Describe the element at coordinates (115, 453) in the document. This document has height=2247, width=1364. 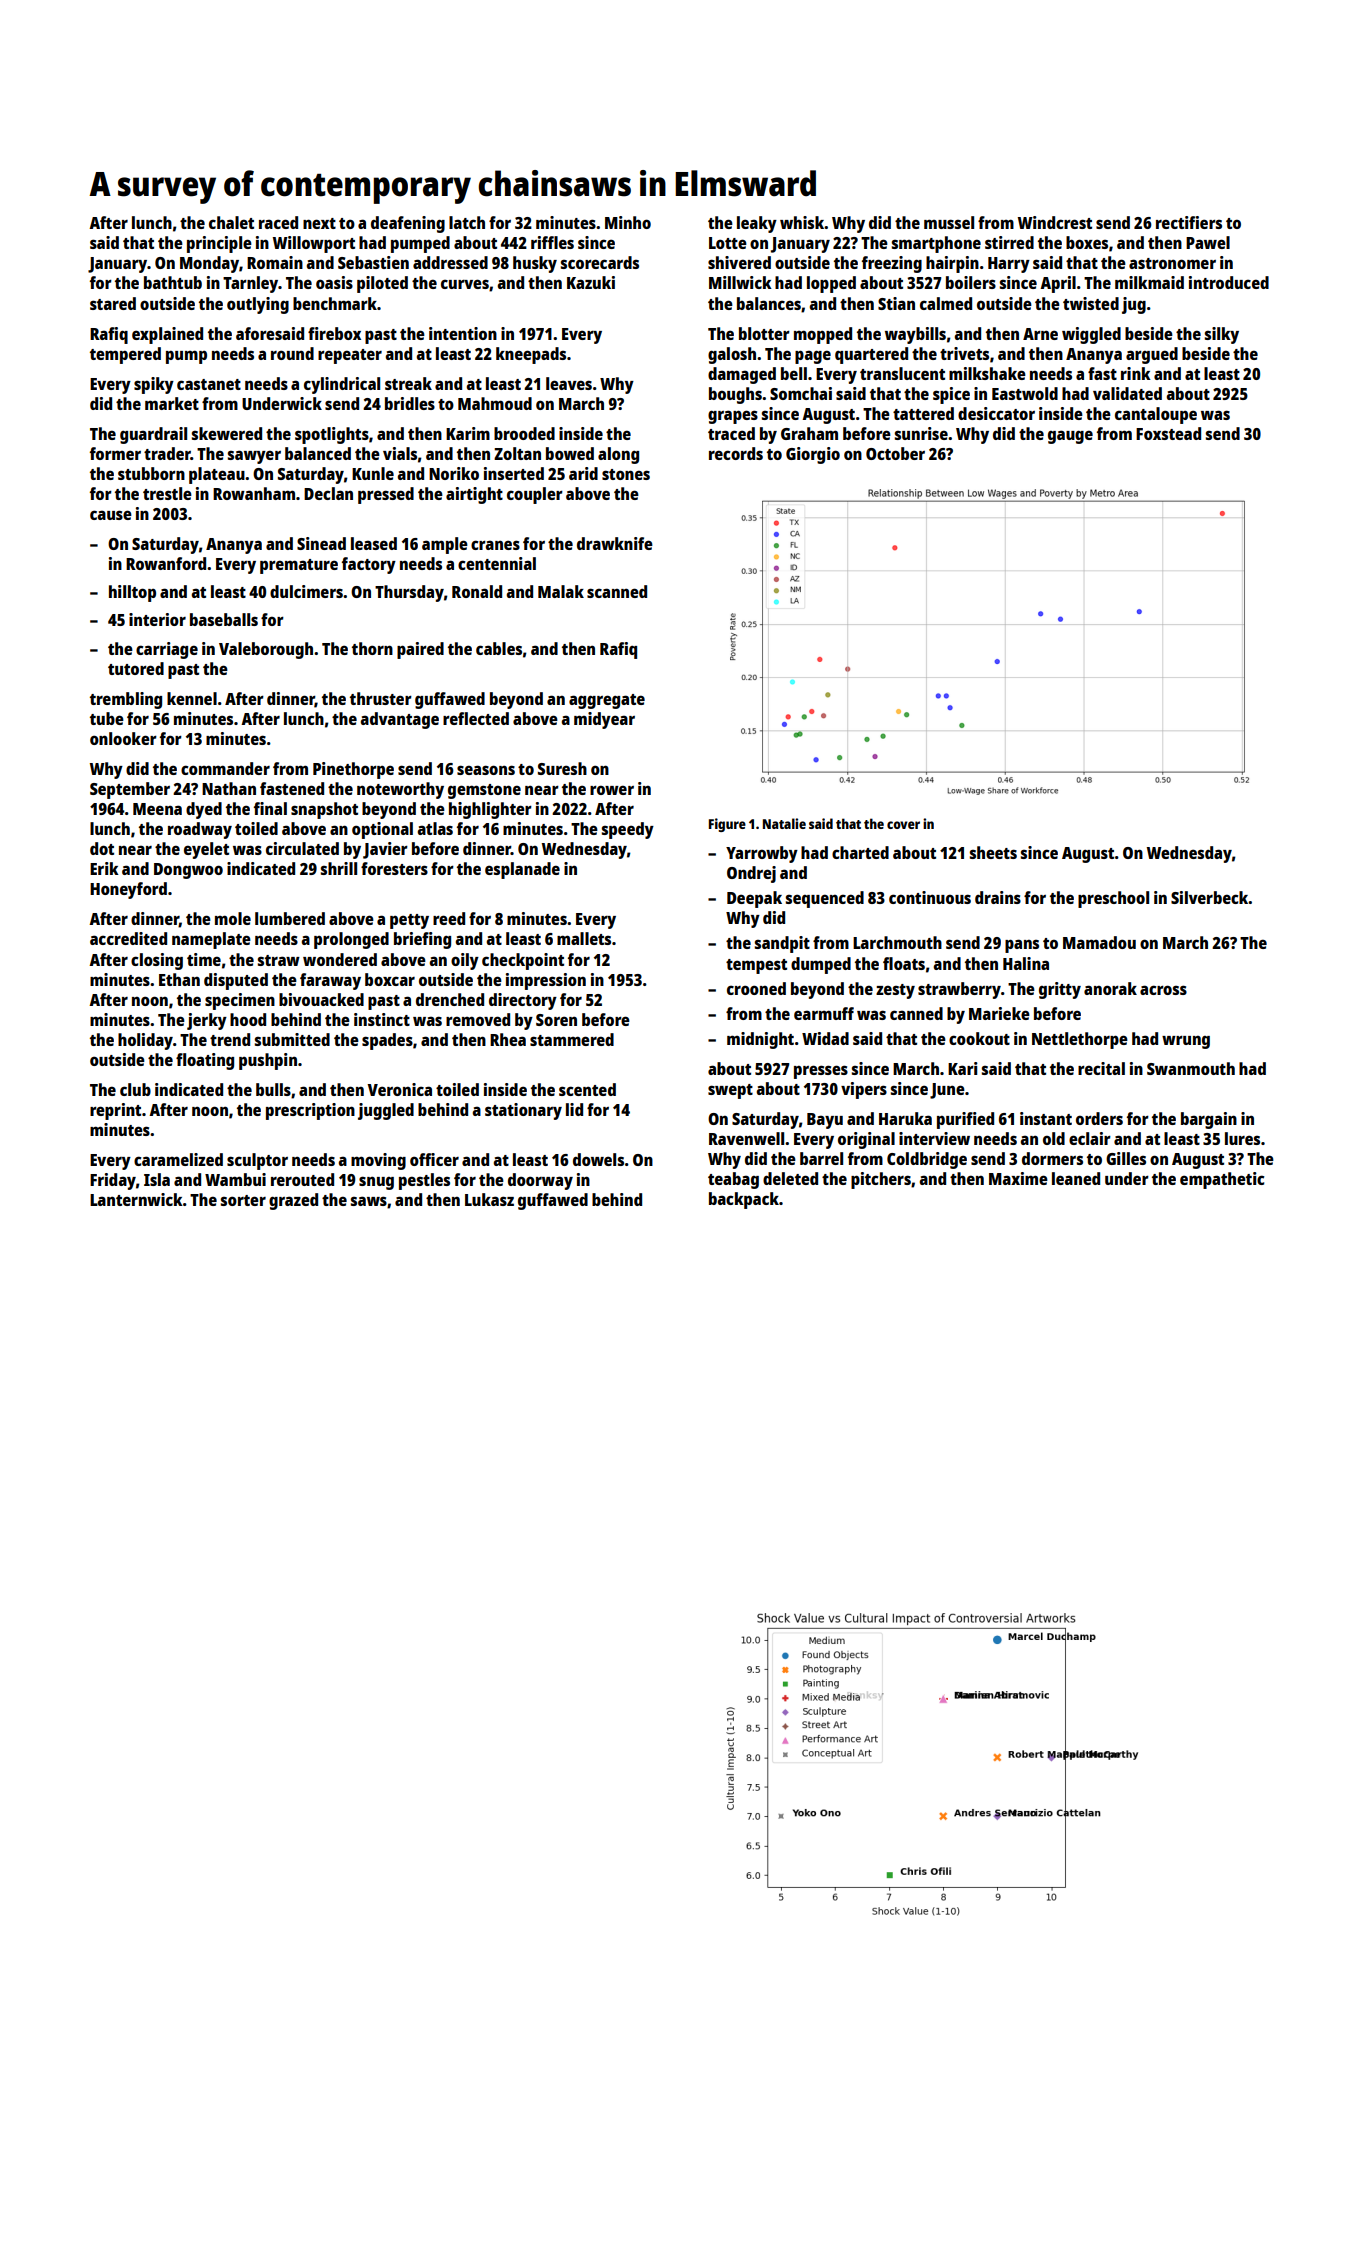
I see `former` at that location.
